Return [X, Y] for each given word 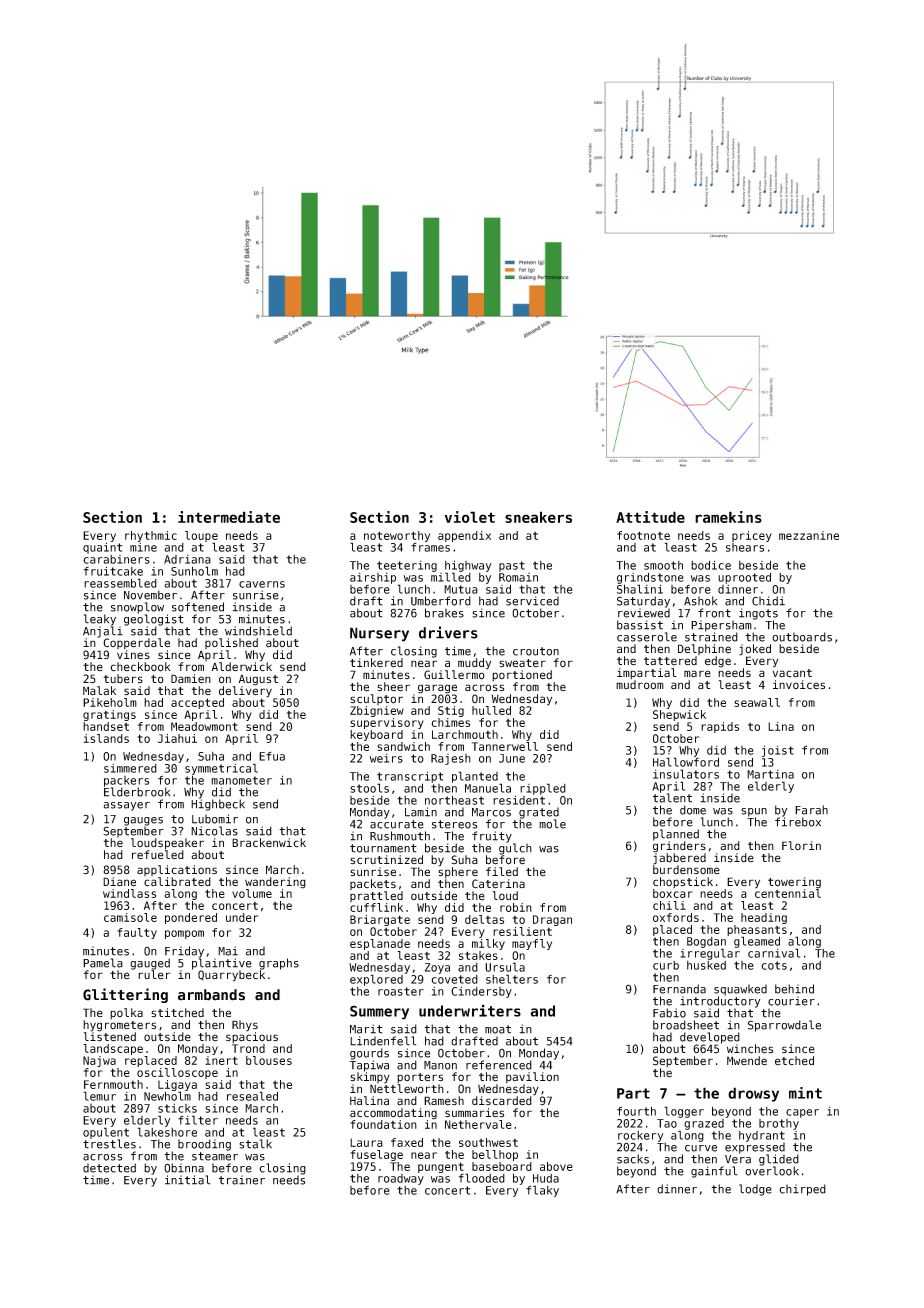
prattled [376, 896]
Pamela [103, 963]
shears [745, 547]
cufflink [376, 907]
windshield [258, 631]
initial [187, 1180]
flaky [542, 1191]
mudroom [640, 685]
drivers [448, 632]
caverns [262, 584]
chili [669, 905]
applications [177, 870]
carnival [774, 953]
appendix [464, 536]
